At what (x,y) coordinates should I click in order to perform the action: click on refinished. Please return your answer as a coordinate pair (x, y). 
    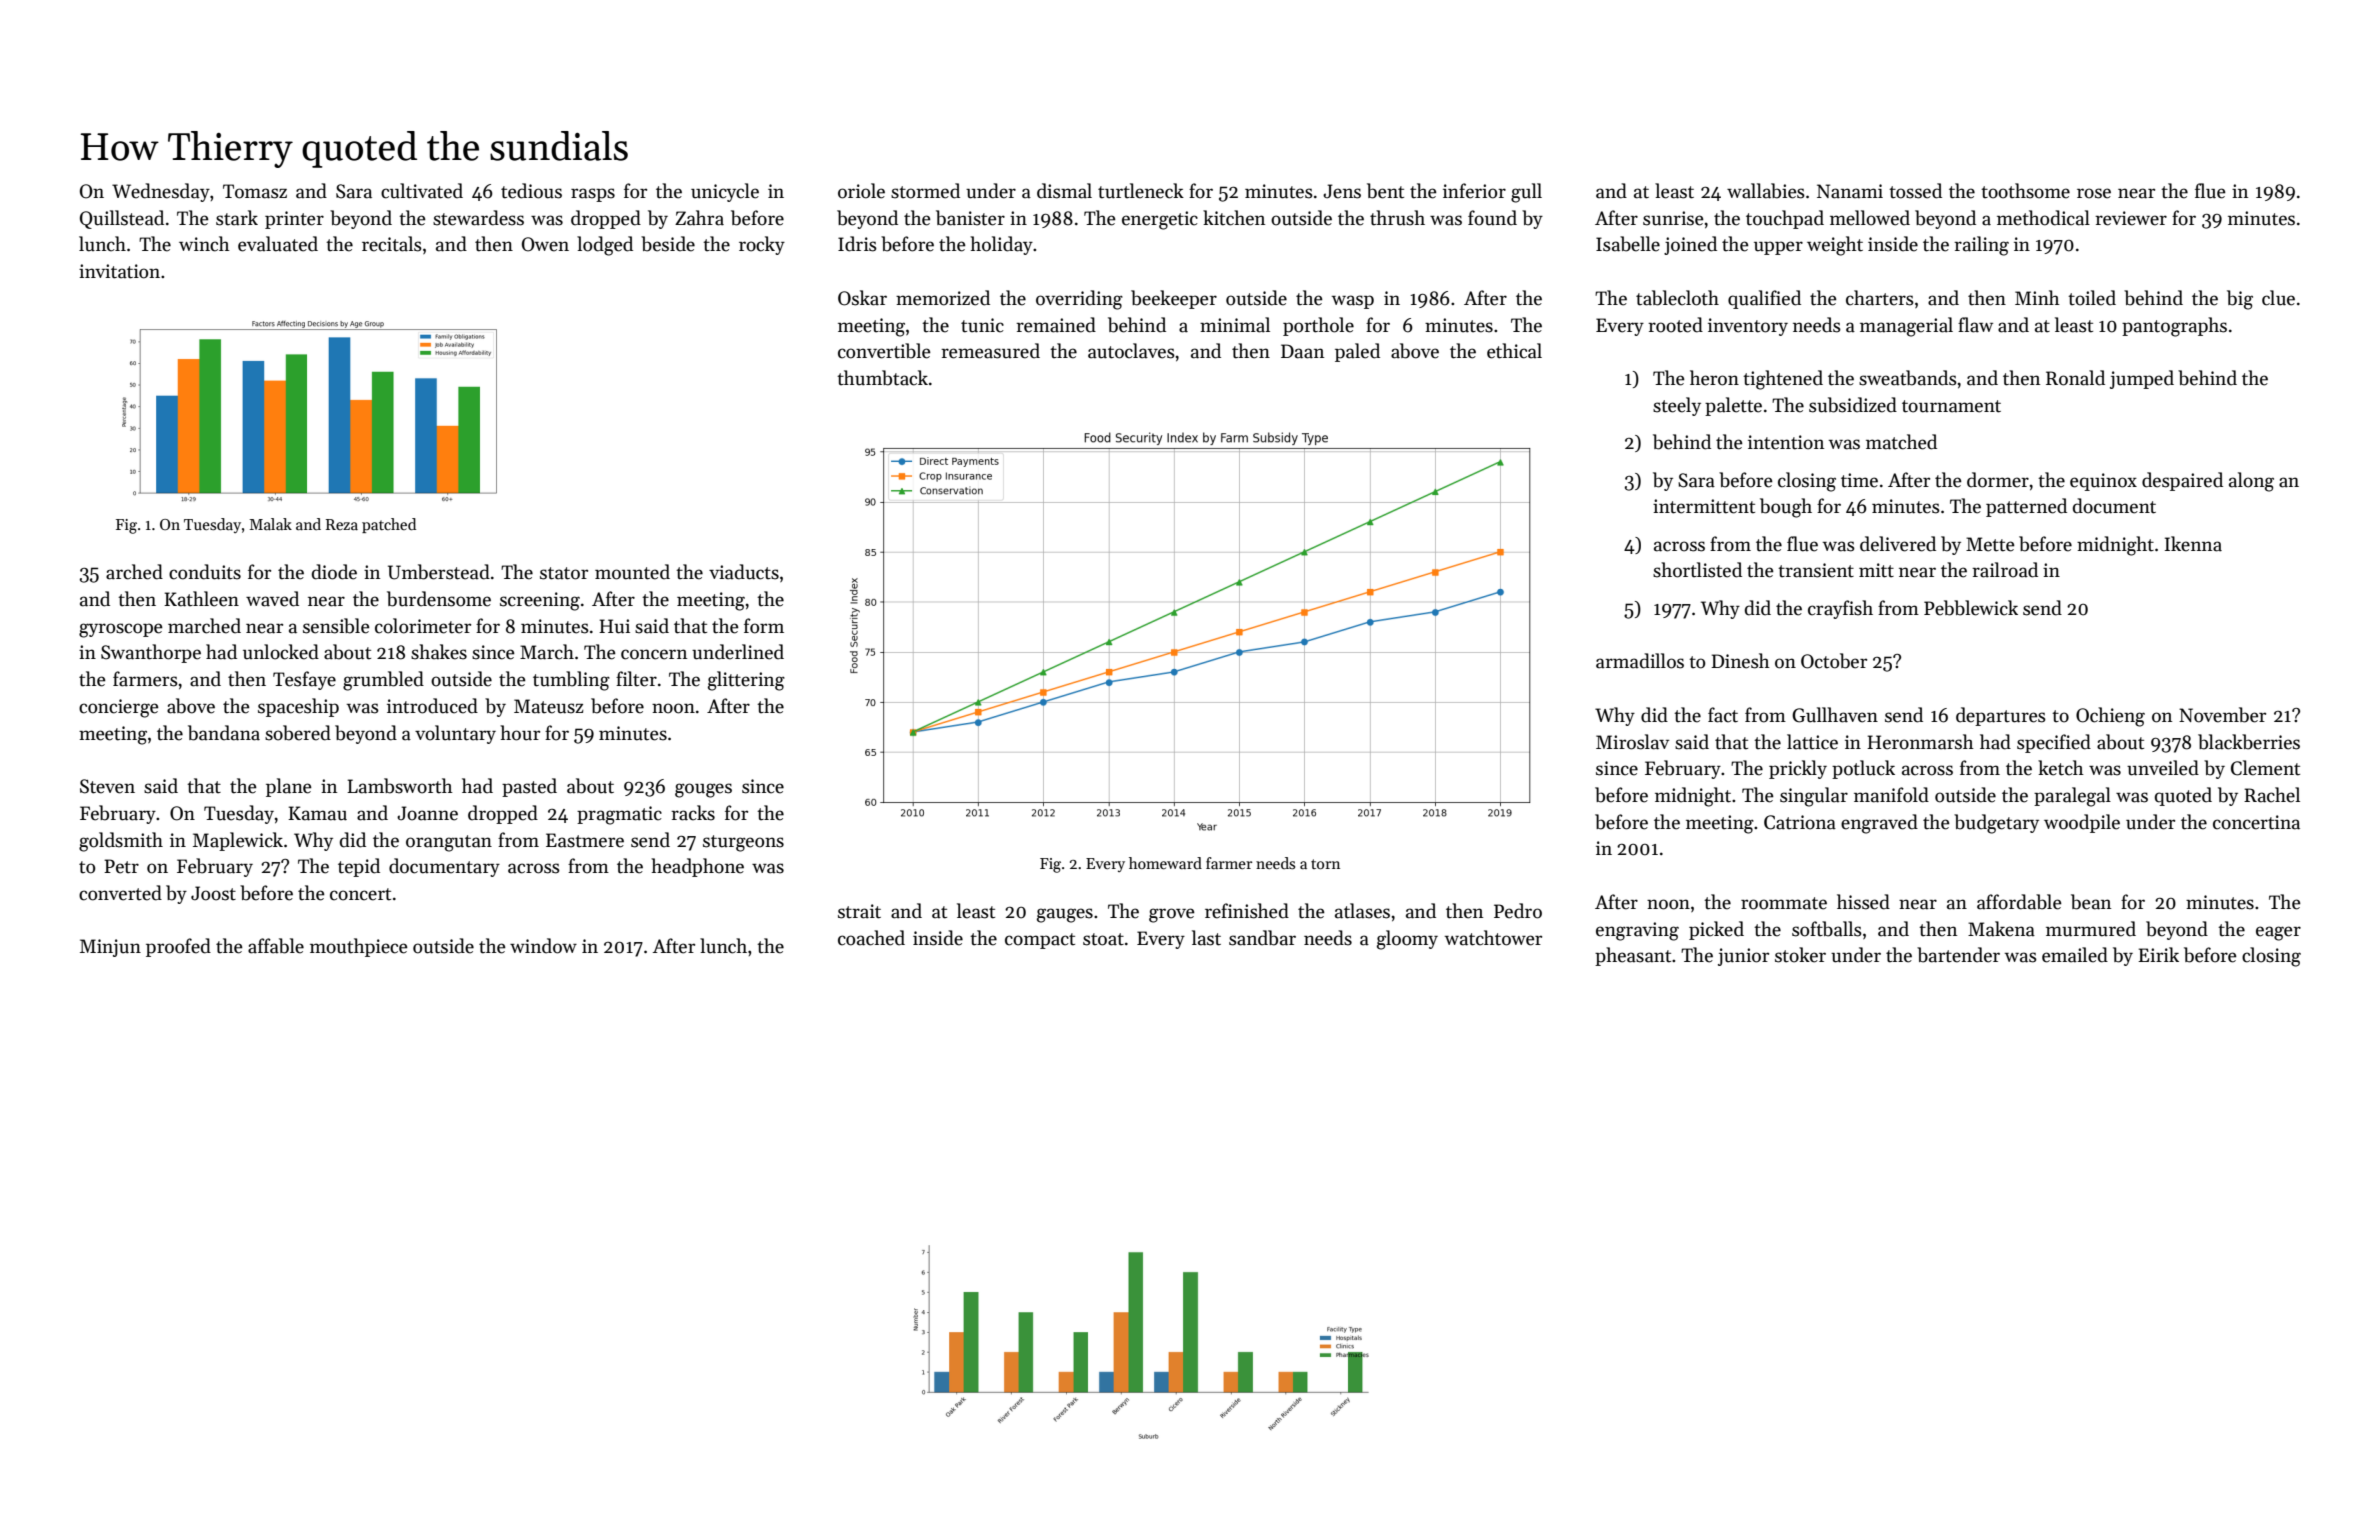
    Looking at the image, I should click on (1247, 911).
